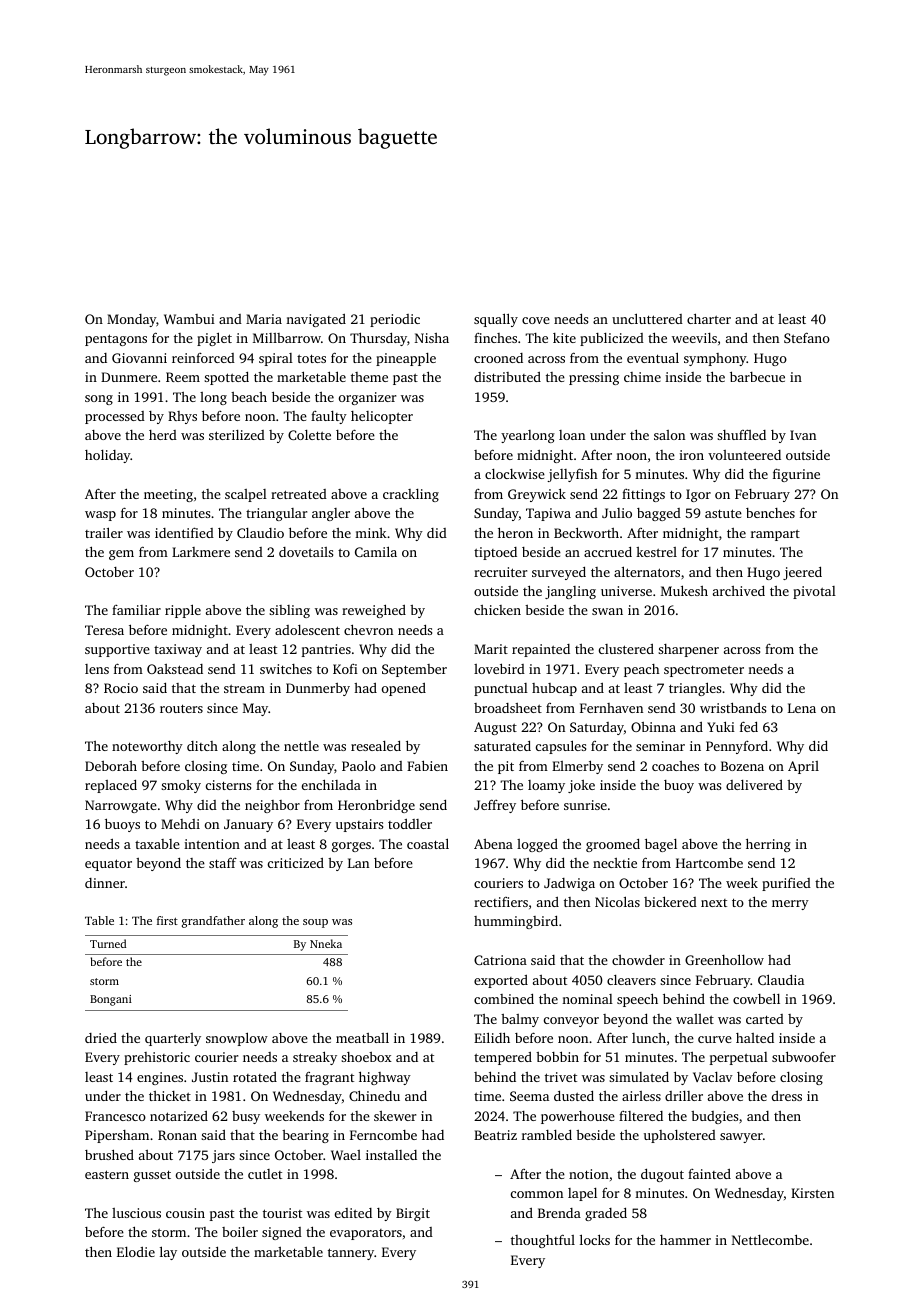 Image resolution: width=924 pixels, height=1308 pixels. I want to click on saturated, so click(502, 746).
